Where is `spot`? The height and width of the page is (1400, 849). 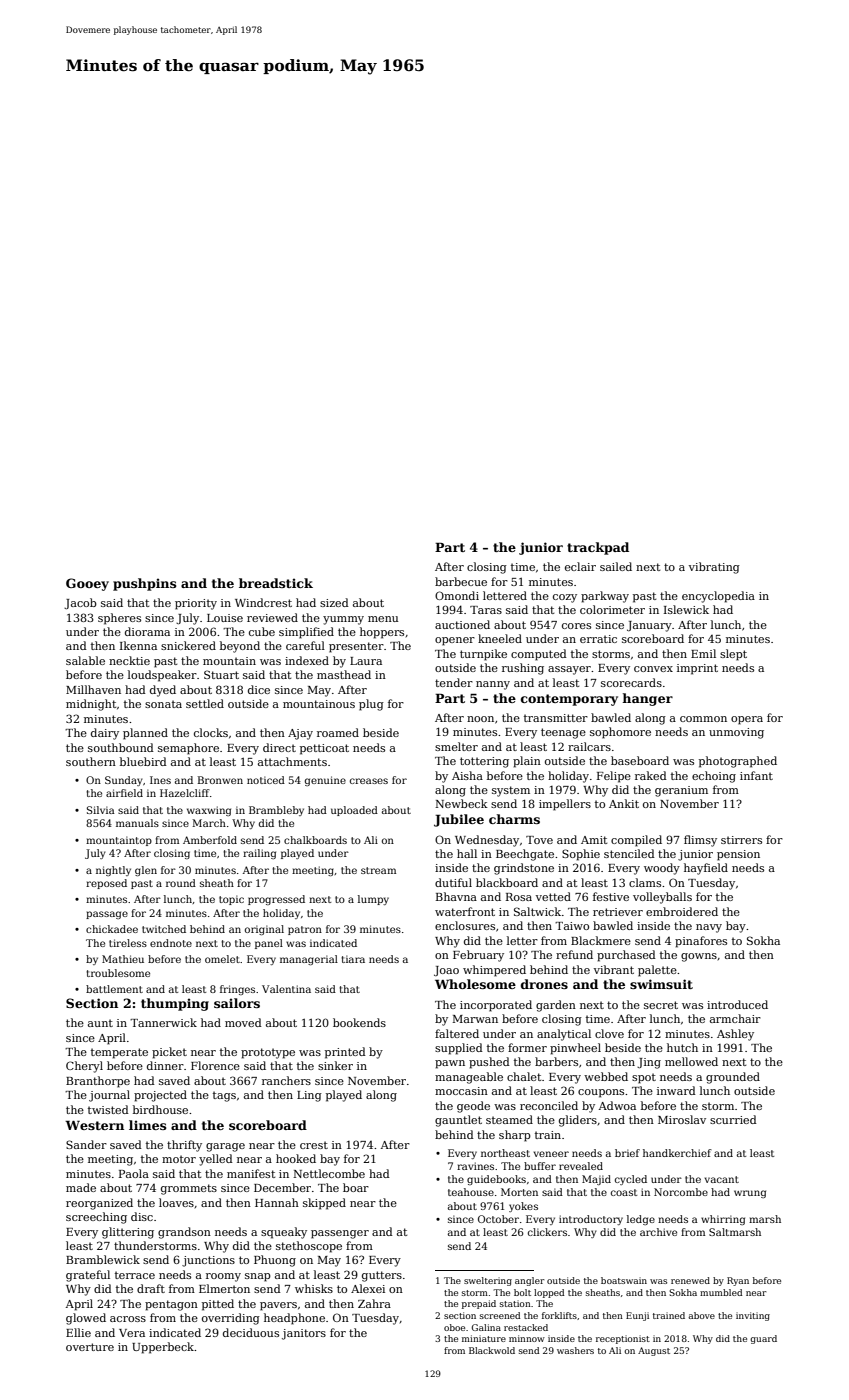
spot is located at coordinates (644, 1078).
